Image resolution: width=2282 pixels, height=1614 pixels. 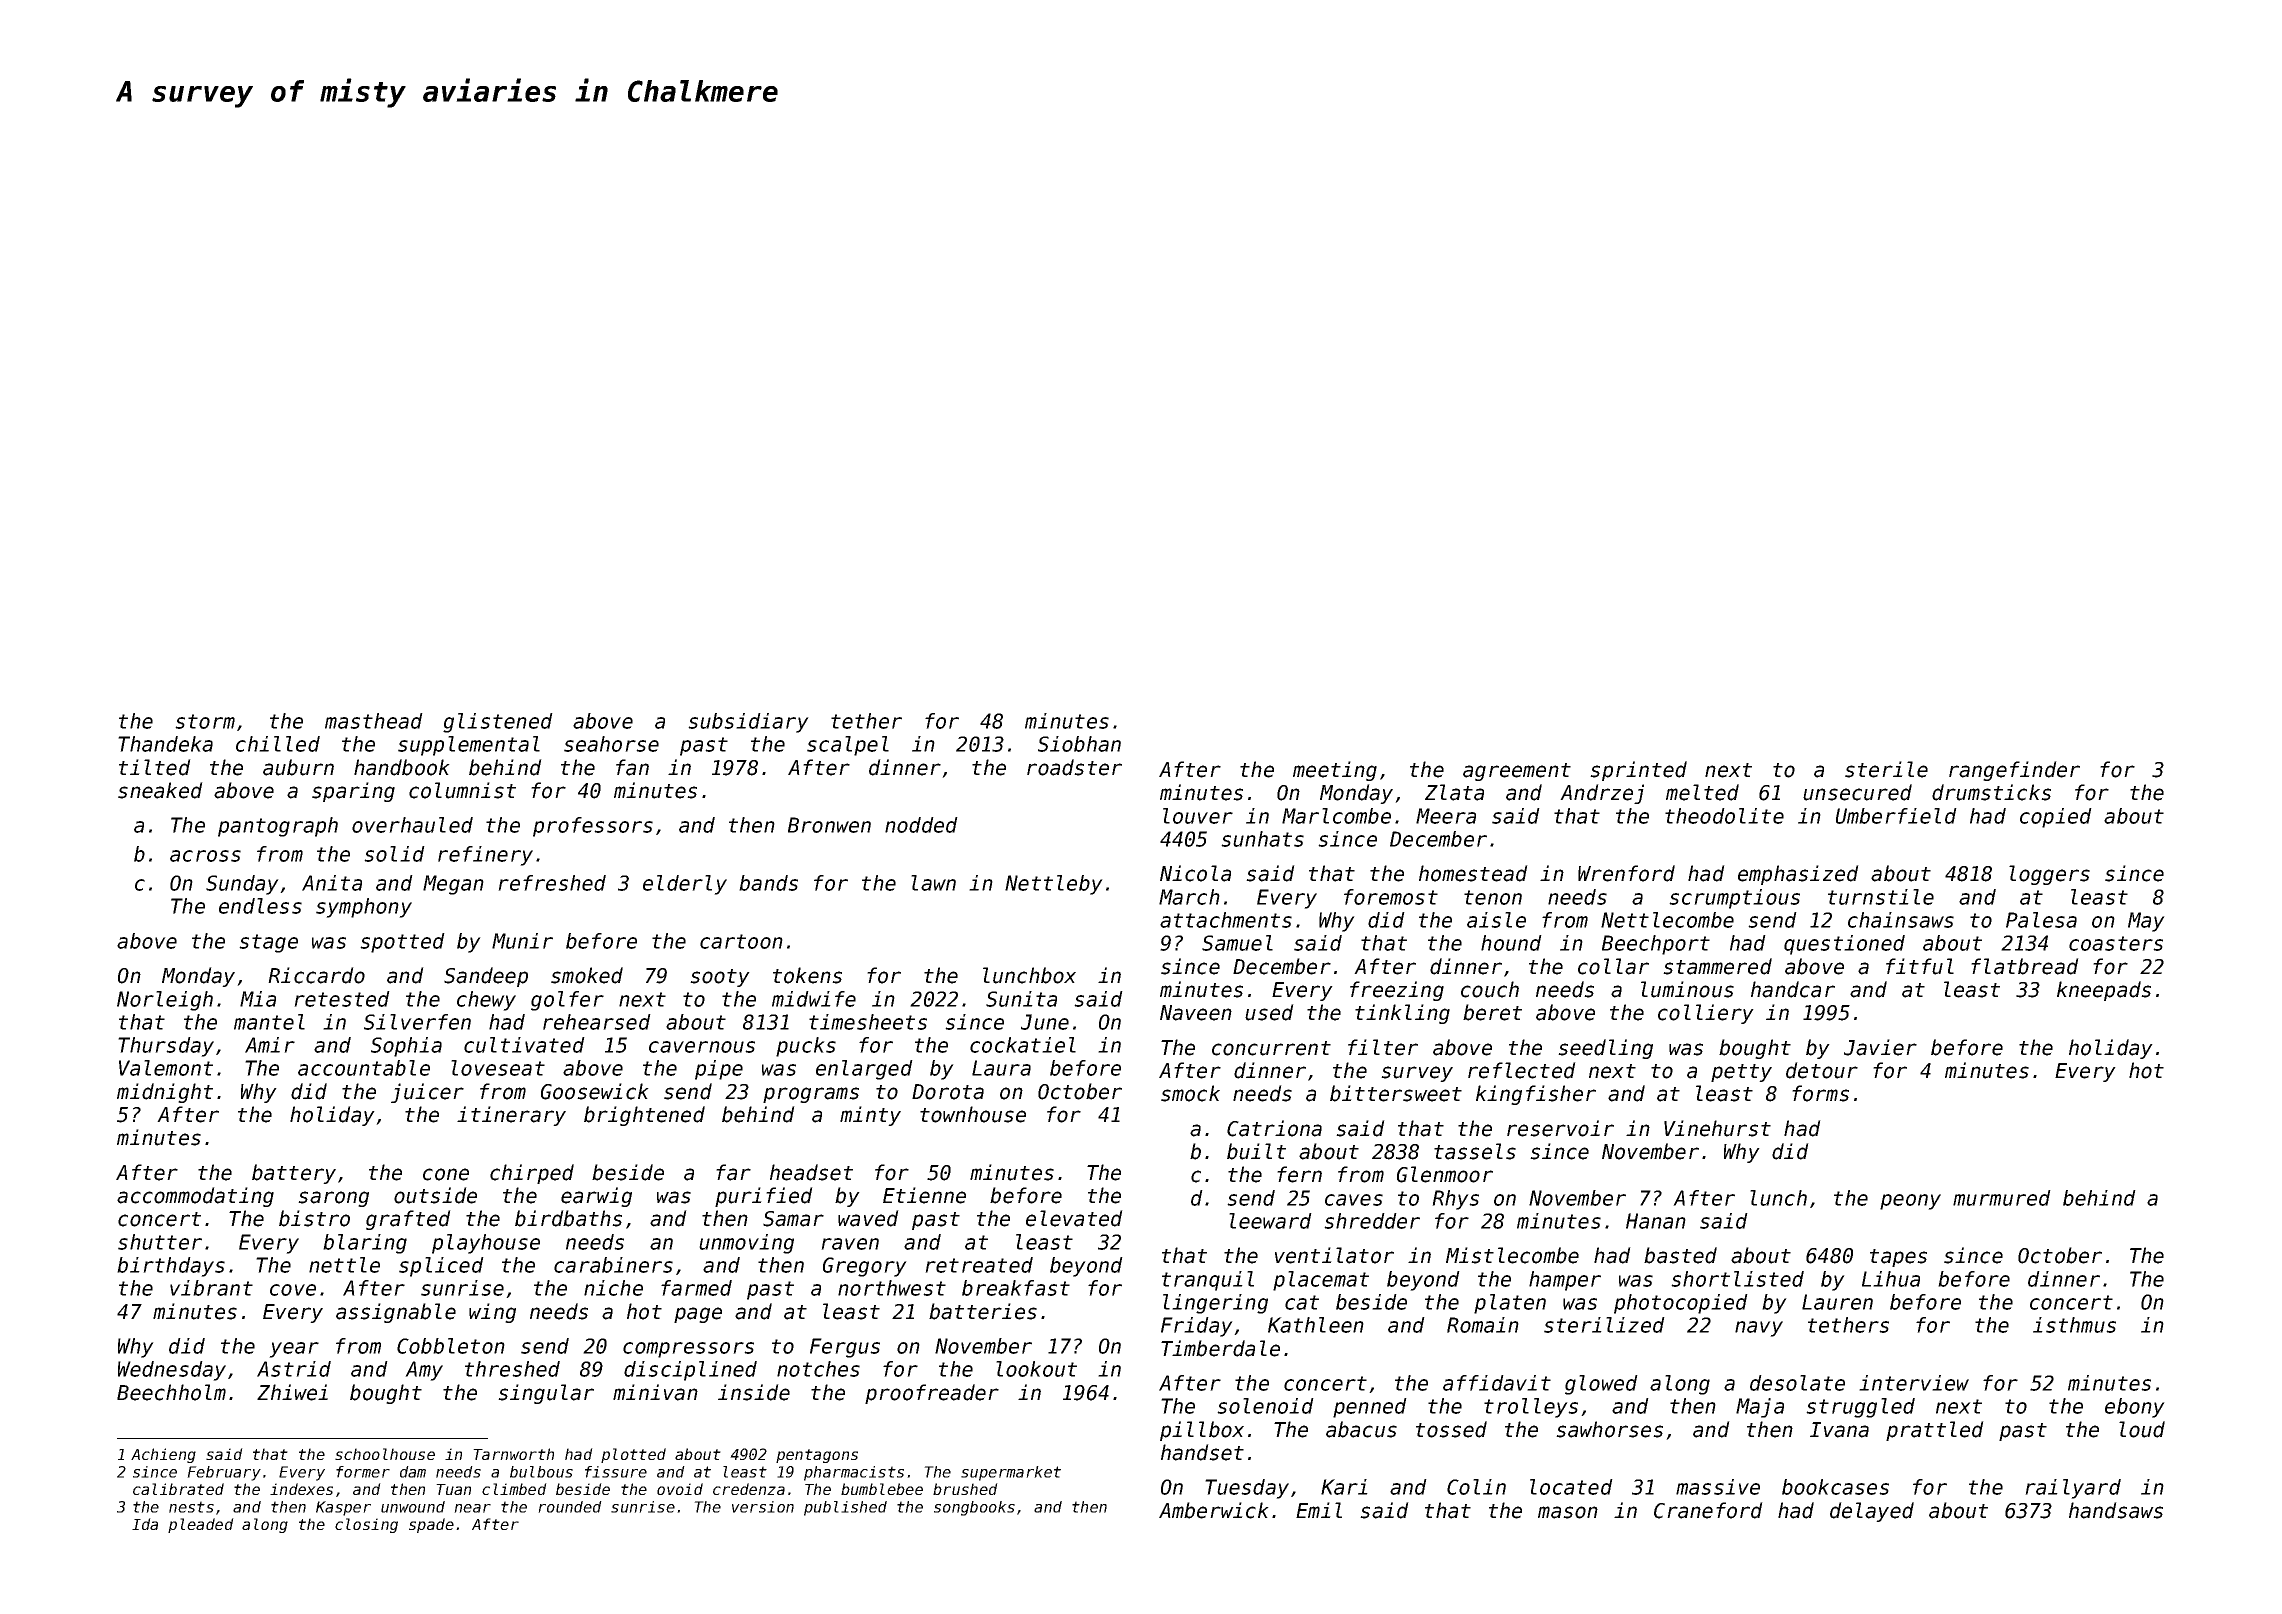 I want to click on Amberwick, so click(x=1214, y=1510).
